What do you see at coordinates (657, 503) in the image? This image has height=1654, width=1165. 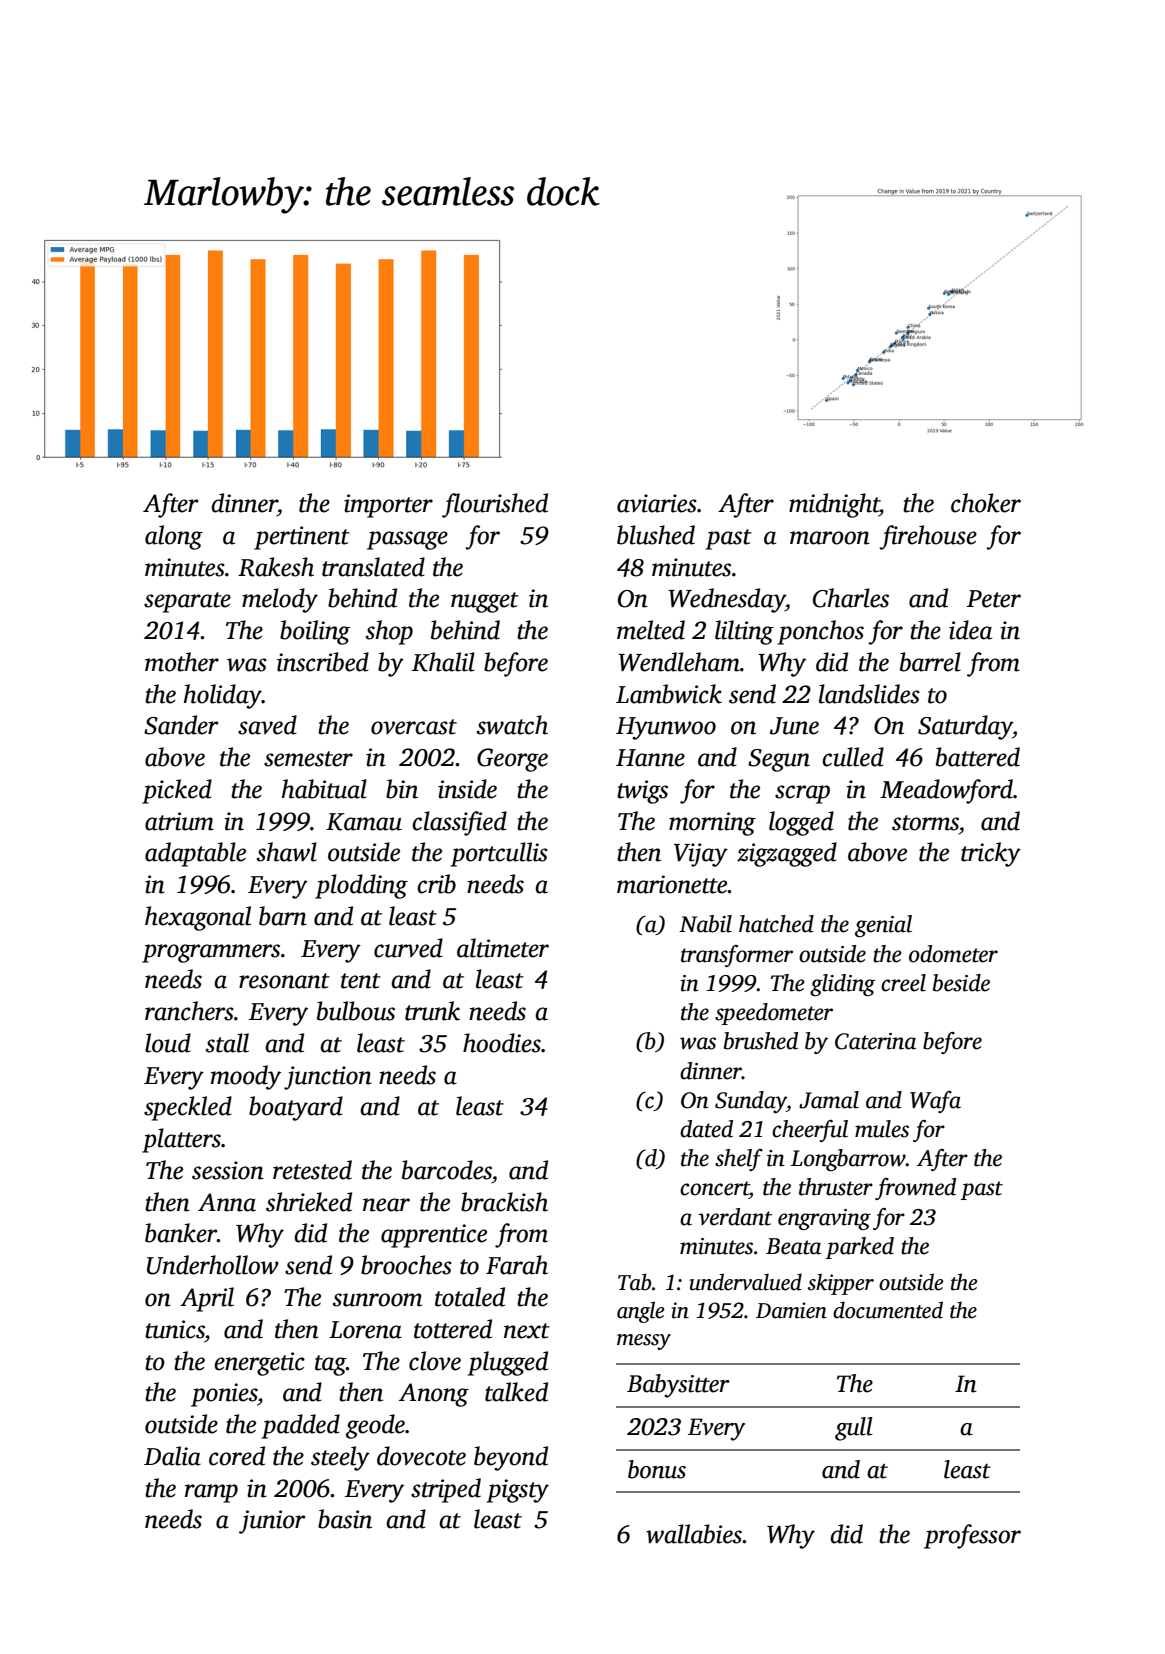 I see `aviaries` at bounding box center [657, 503].
